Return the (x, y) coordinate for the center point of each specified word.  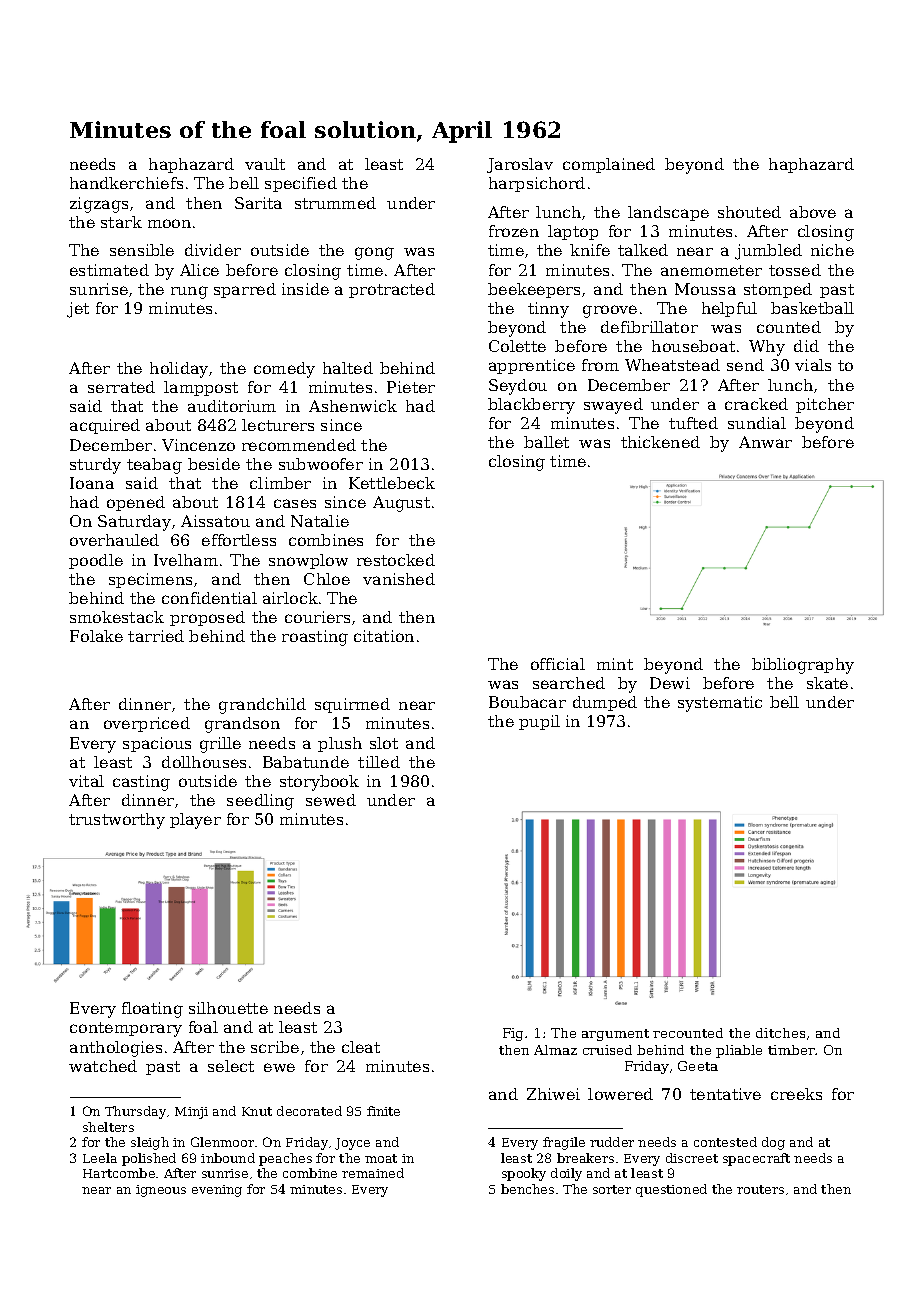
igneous (161, 1191)
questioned (671, 1190)
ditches (780, 1033)
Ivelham (186, 560)
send (745, 365)
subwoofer (321, 464)
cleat (361, 1047)
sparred (245, 290)
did (806, 346)
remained (373, 1173)
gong (374, 253)
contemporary (126, 1029)
